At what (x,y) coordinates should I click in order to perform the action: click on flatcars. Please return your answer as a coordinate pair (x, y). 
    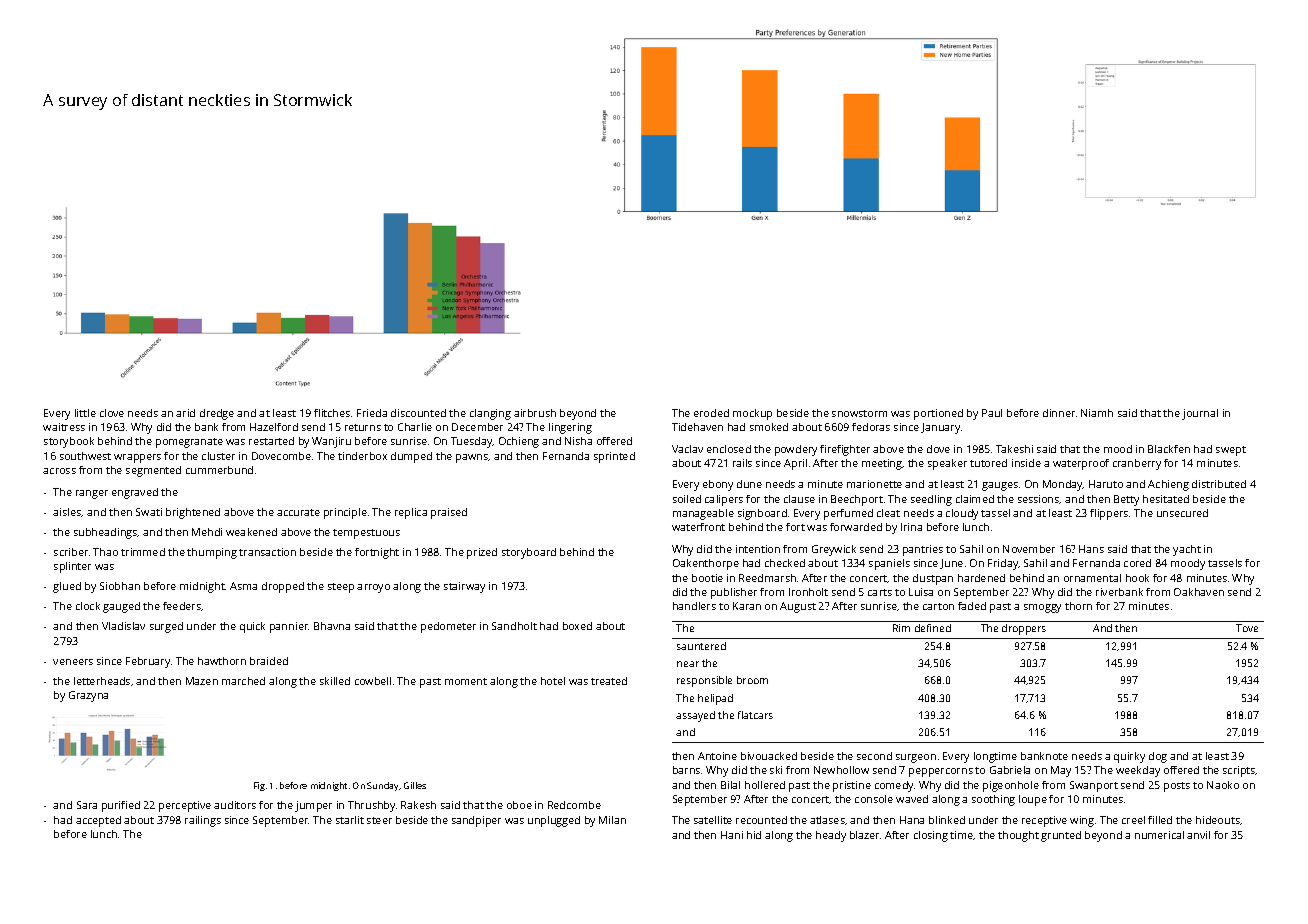
    Looking at the image, I should click on (755, 715).
